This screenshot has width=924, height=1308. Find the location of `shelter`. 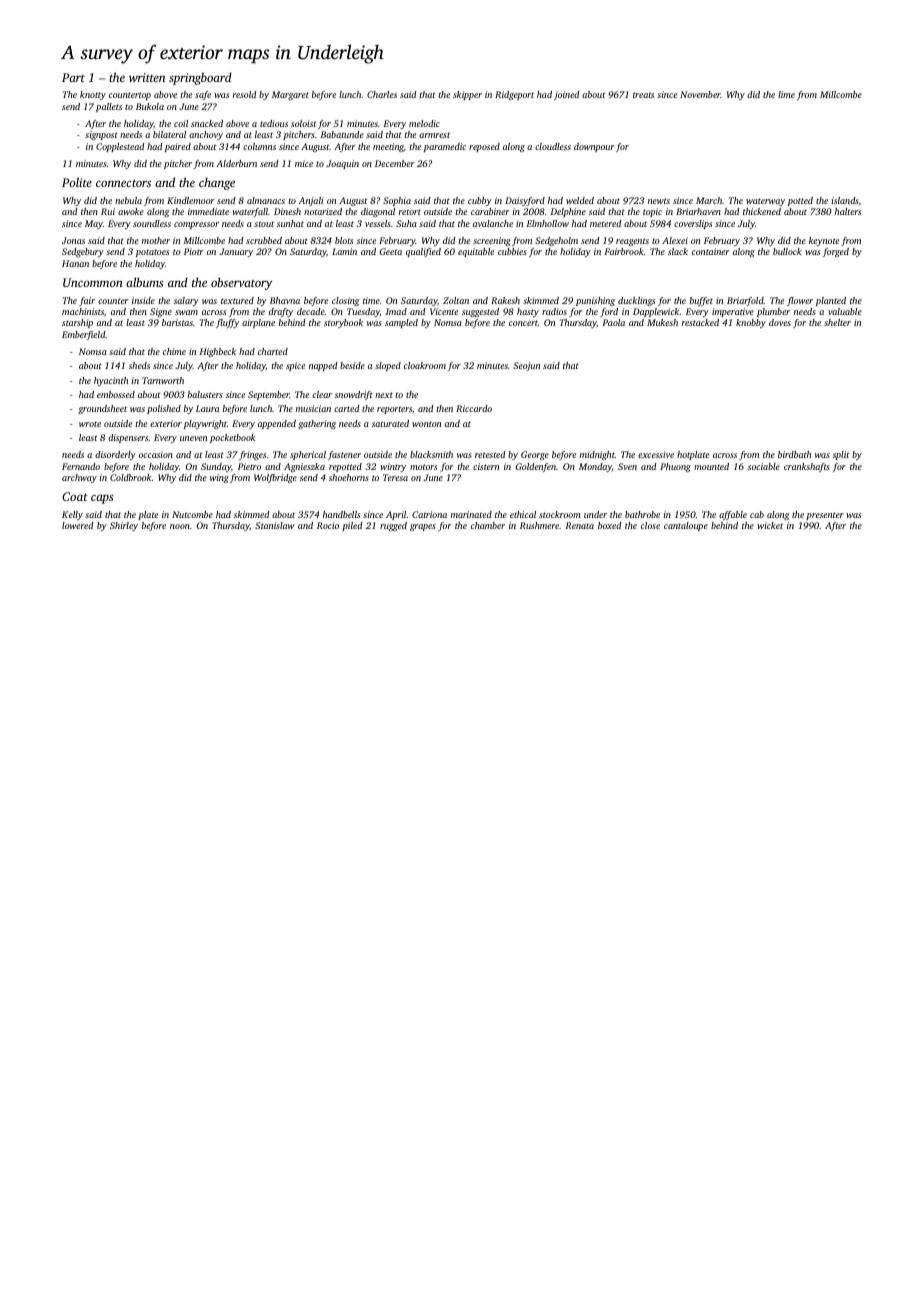

shelter is located at coordinates (837, 322).
